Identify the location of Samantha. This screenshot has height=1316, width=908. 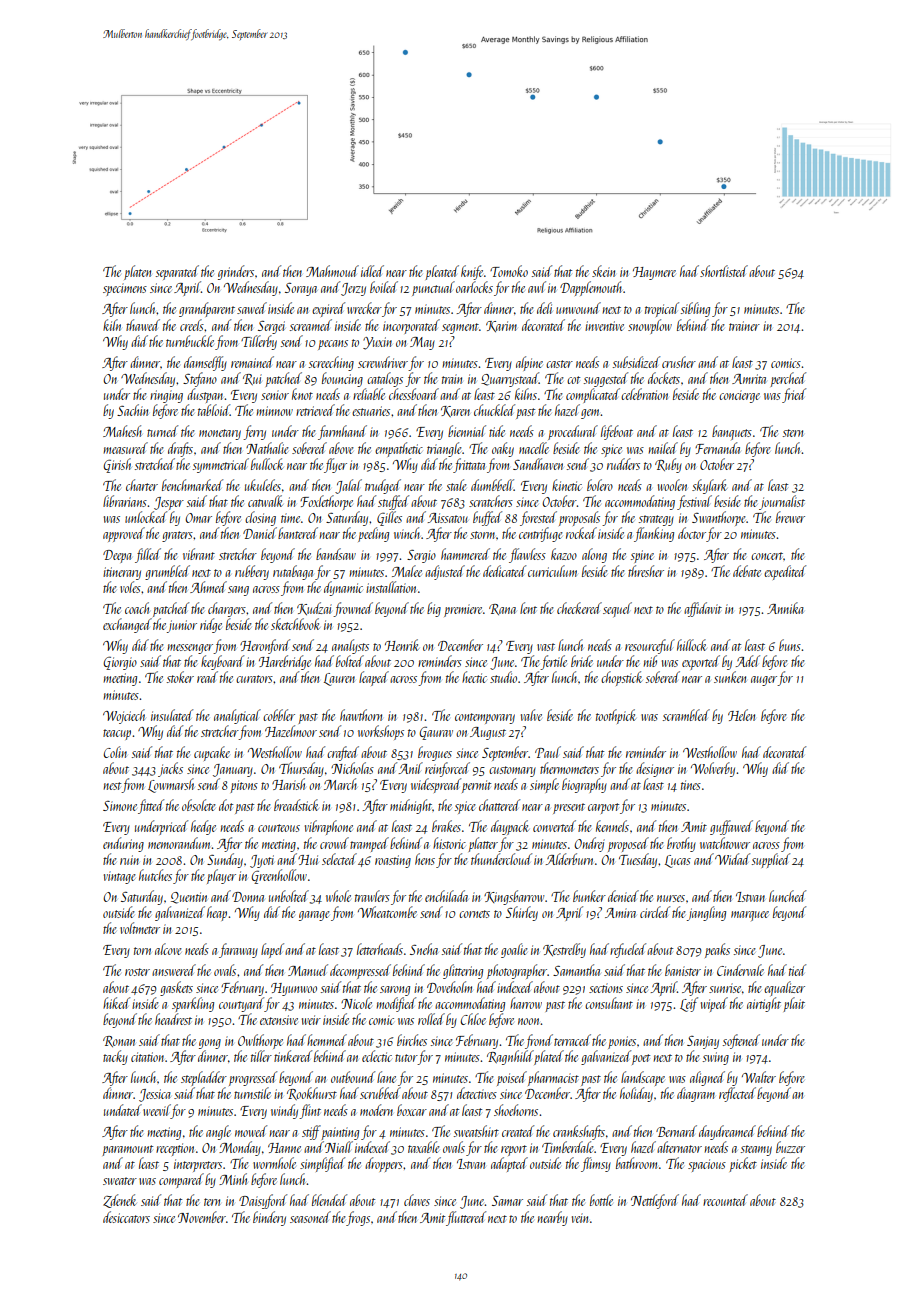
(576, 970).
